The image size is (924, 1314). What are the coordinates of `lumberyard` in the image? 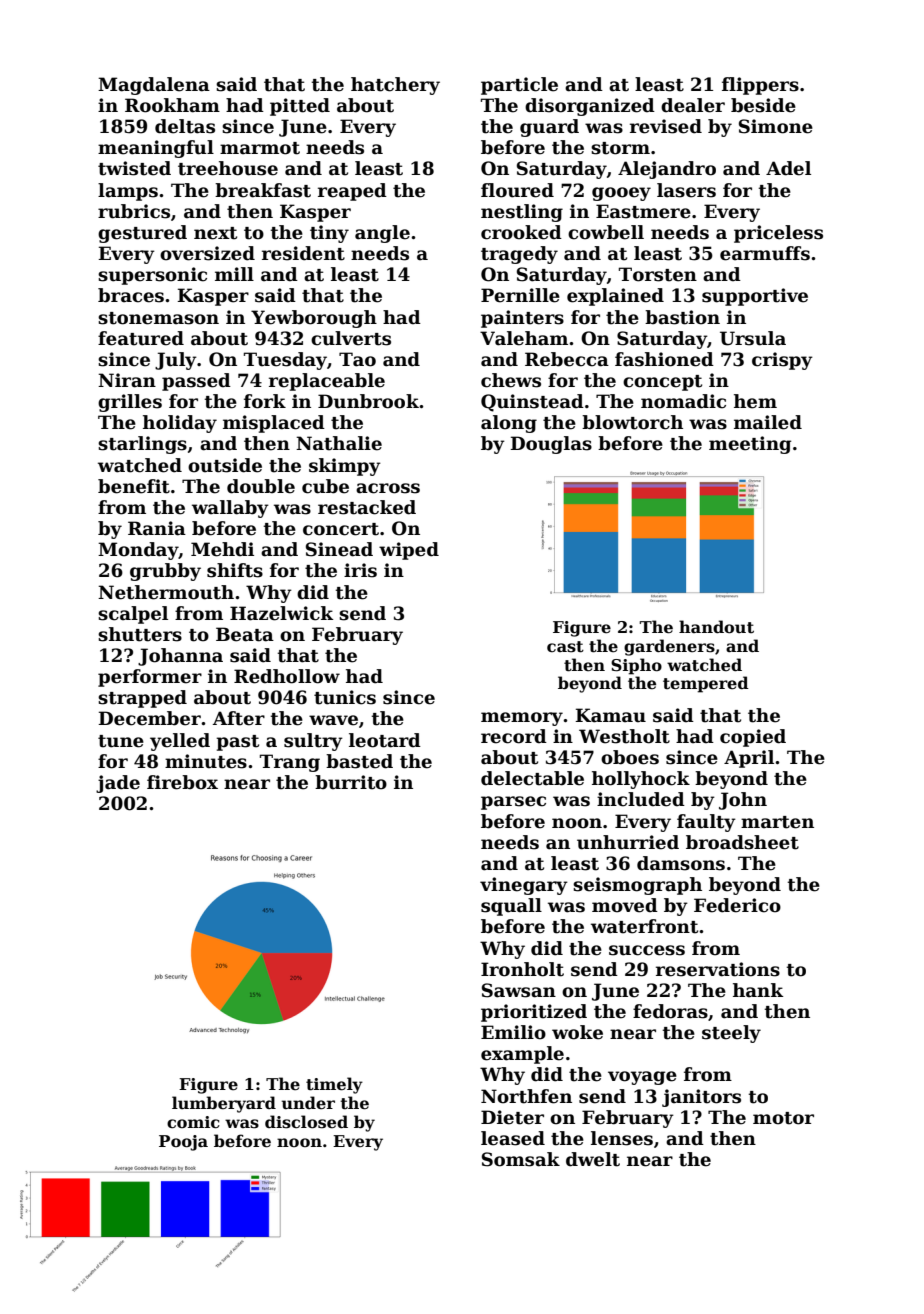 It's located at (224, 1104).
